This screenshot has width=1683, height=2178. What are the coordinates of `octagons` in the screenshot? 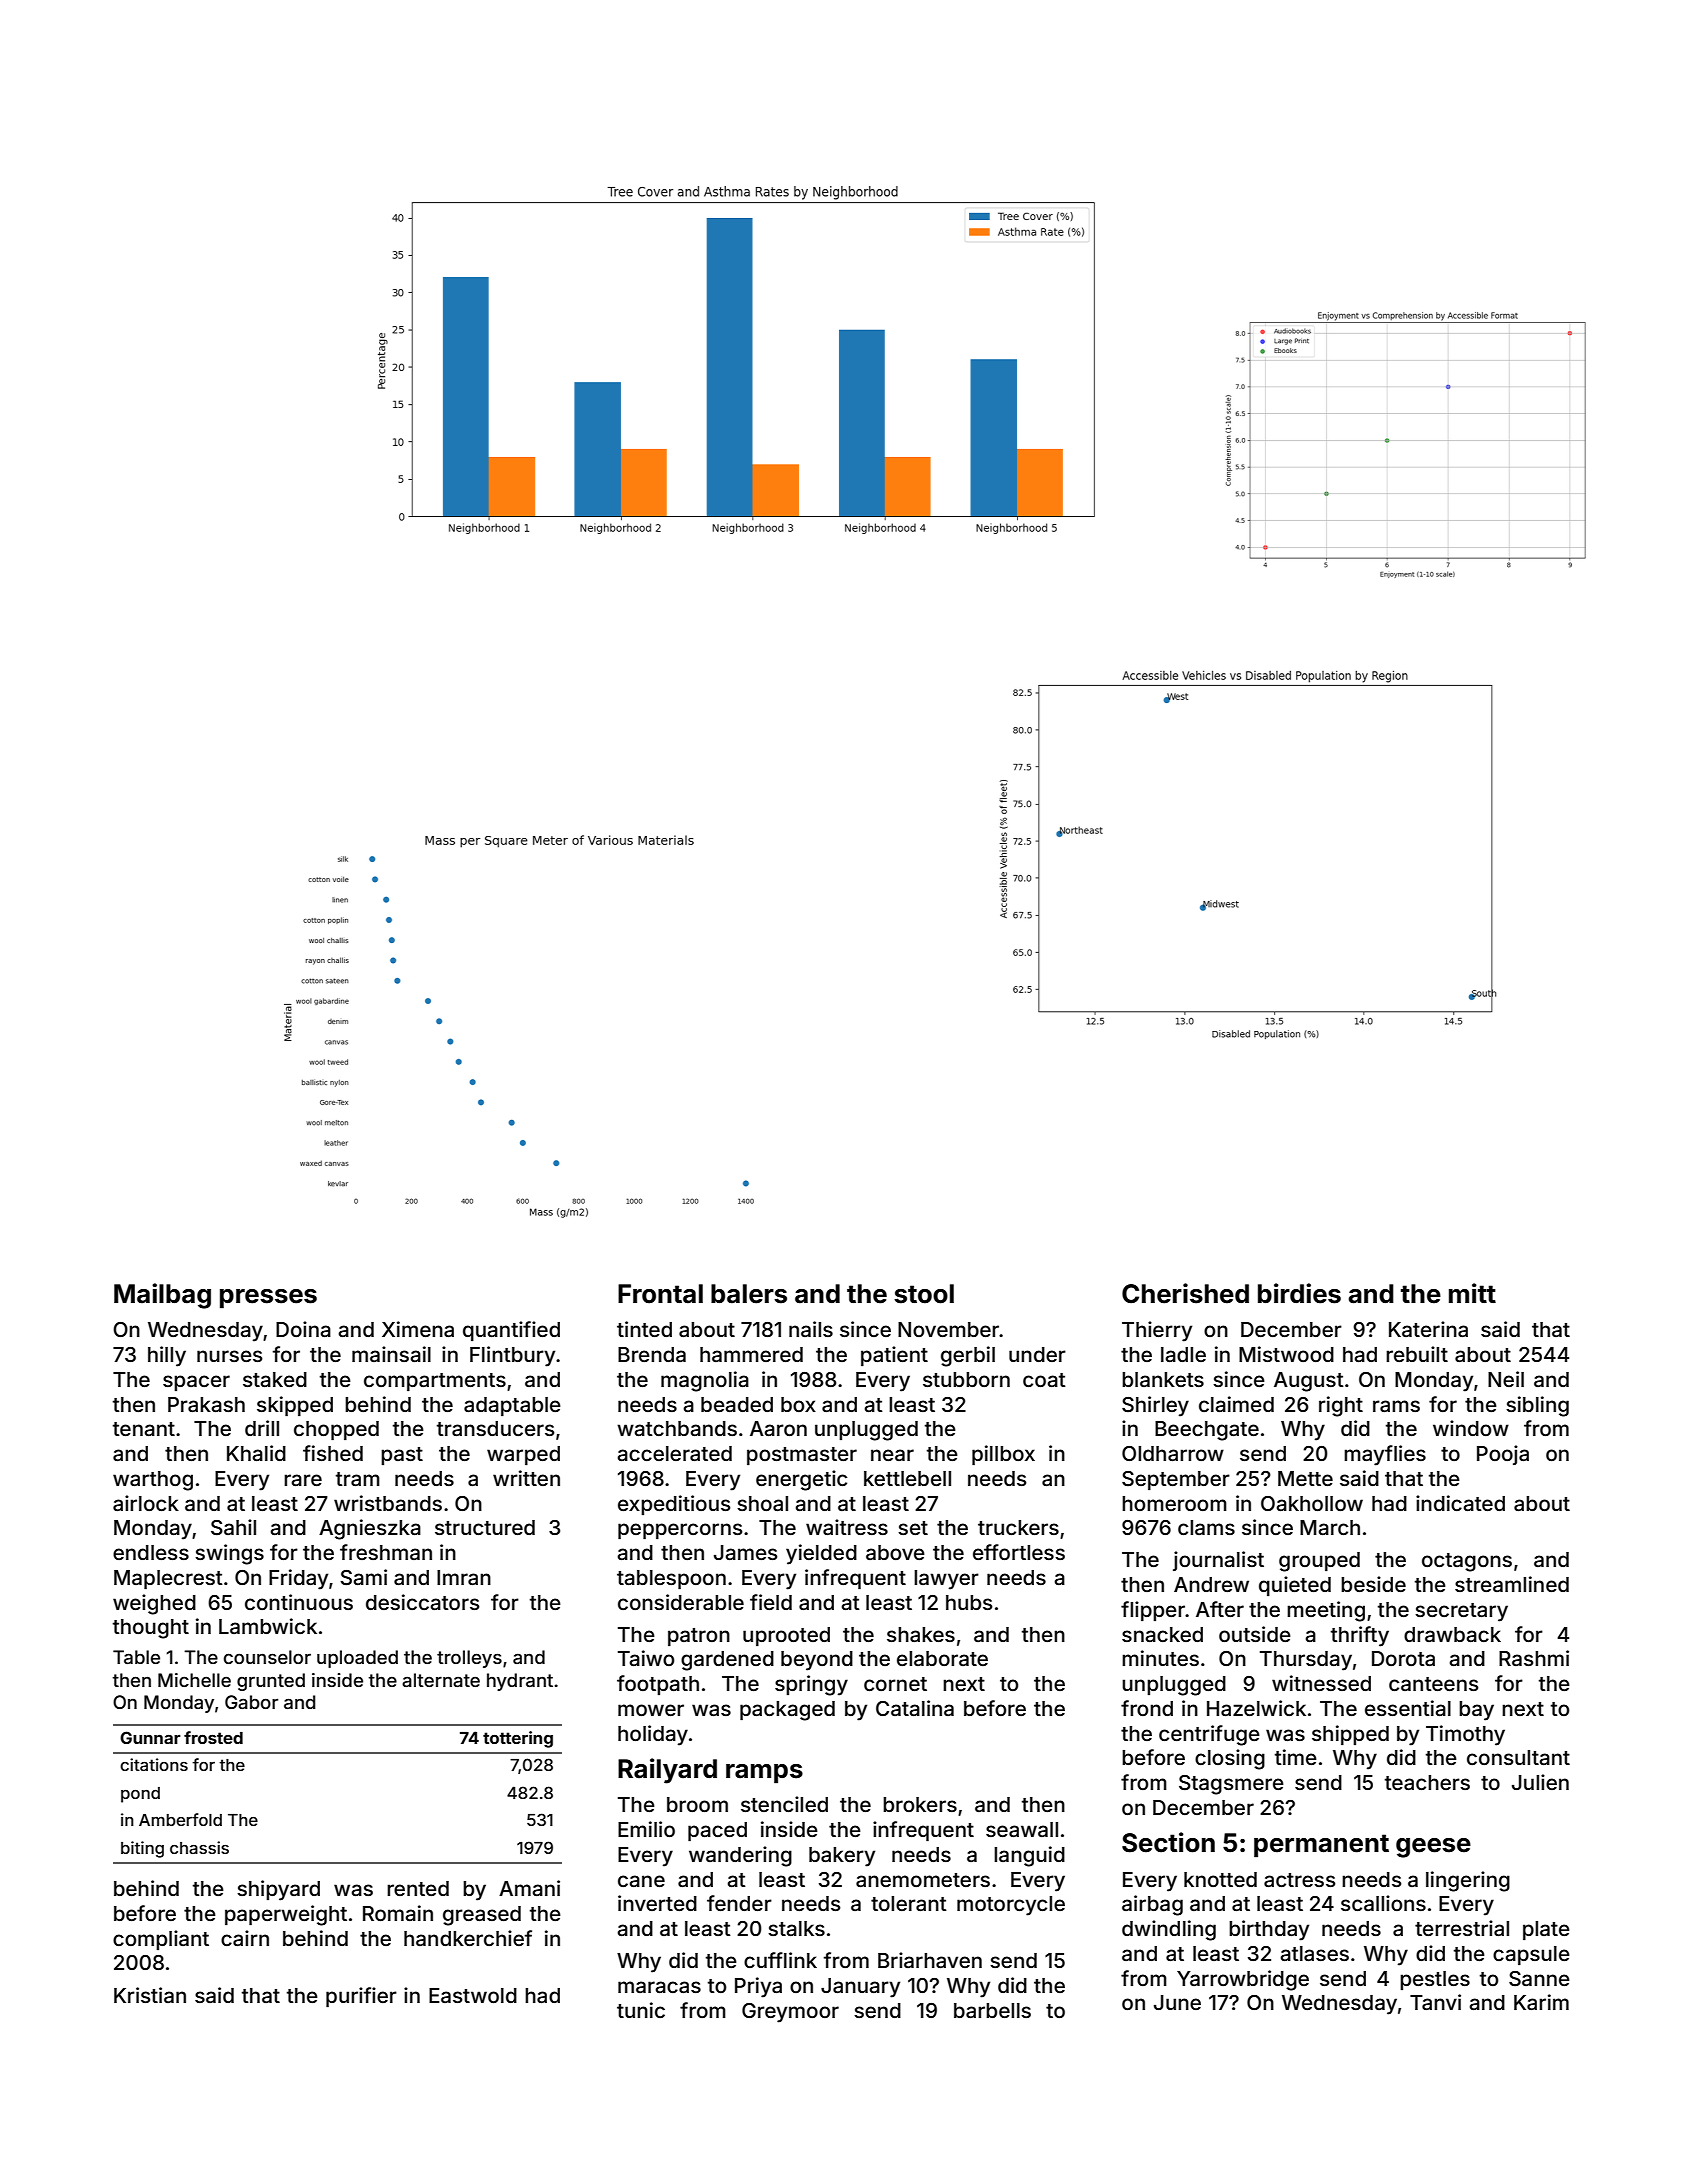 It's located at (1467, 1562).
